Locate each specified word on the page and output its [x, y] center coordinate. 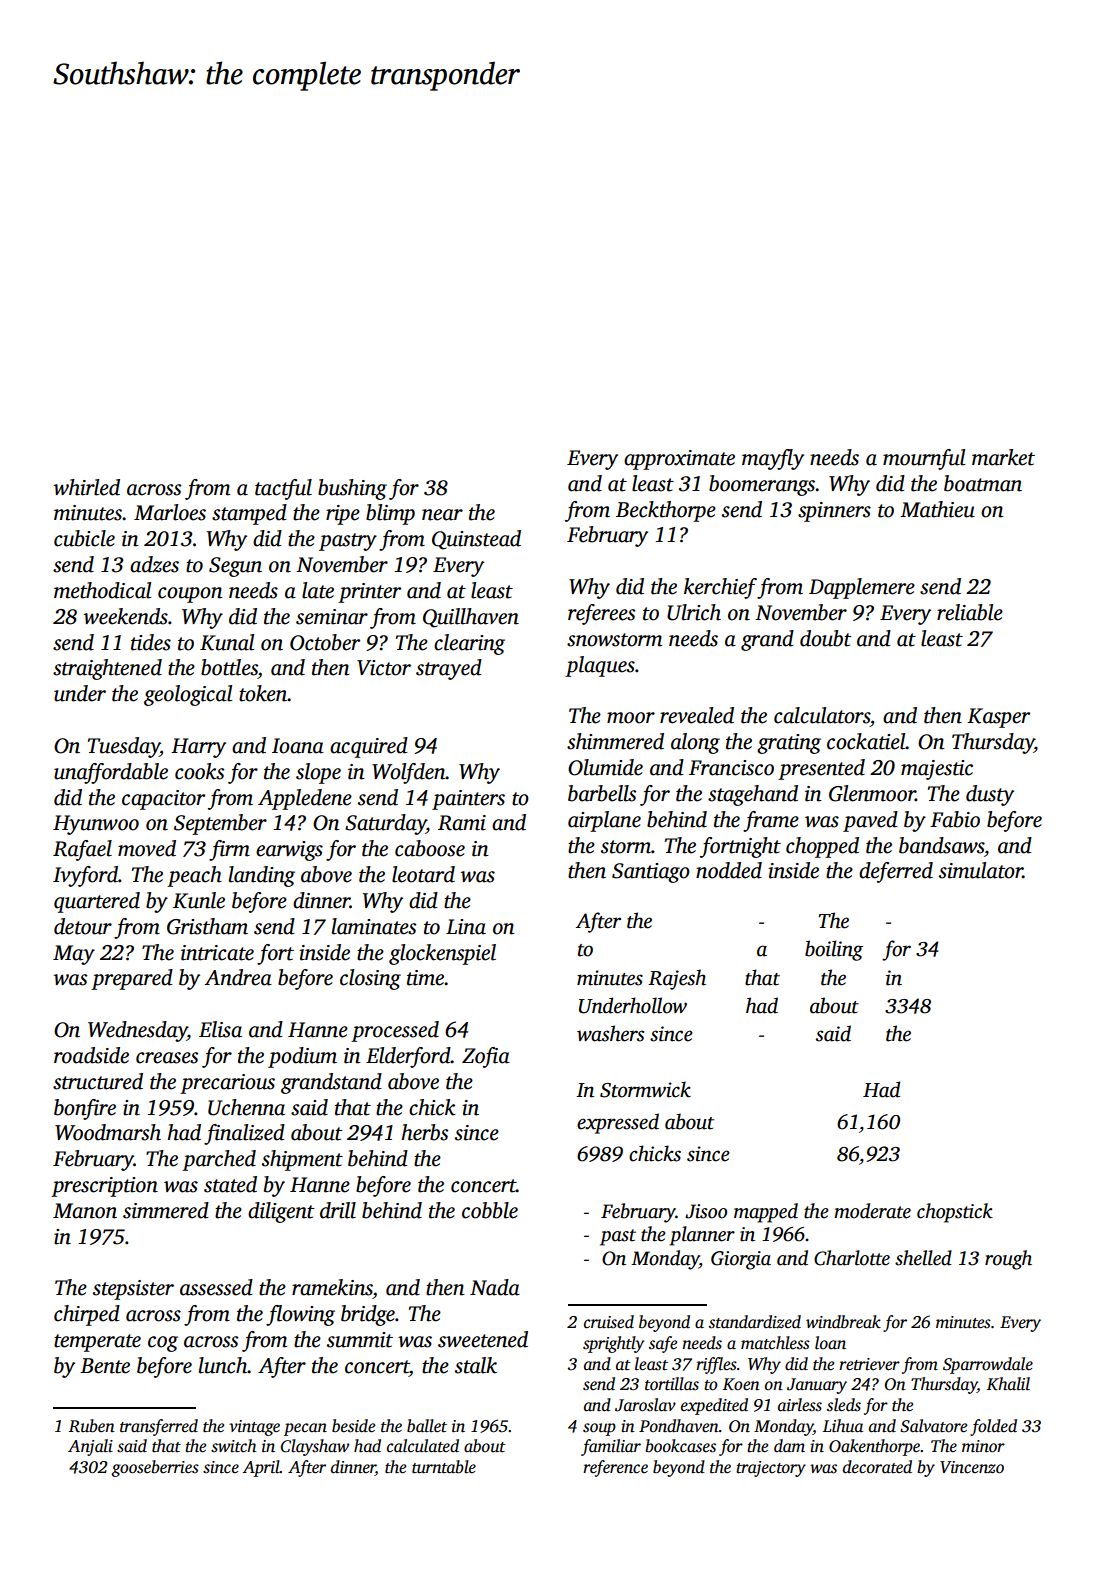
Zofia [486, 1057]
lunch [223, 1365]
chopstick [955, 1213]
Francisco [731, 768]
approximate [679, 460]
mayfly [773, 459]
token [263, 693]
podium [302, 1057]
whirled [87, 487]
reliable [970, 612]
